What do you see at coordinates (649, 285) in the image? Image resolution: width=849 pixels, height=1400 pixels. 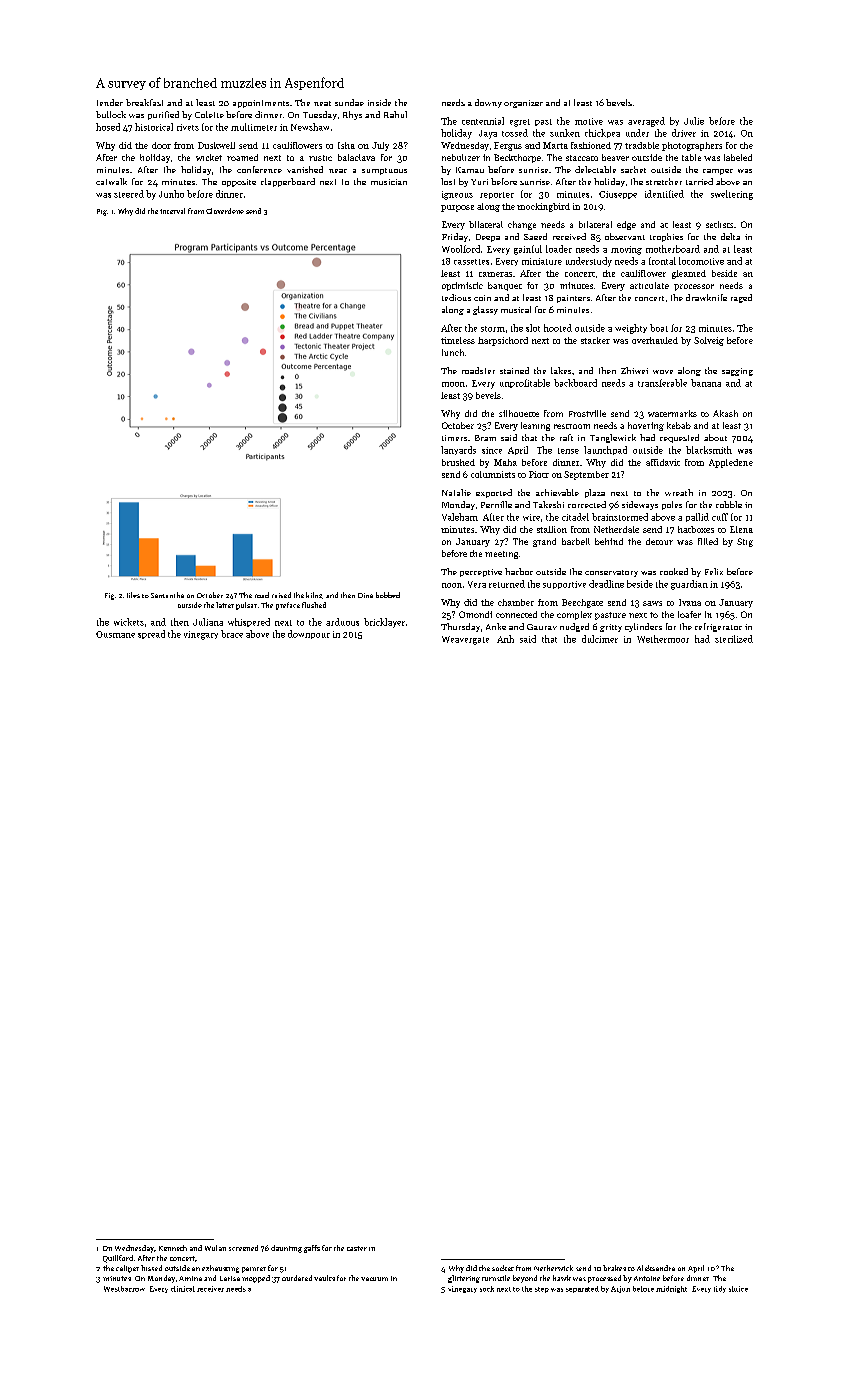 I see `articulate` at bounding box center [649, 285].
